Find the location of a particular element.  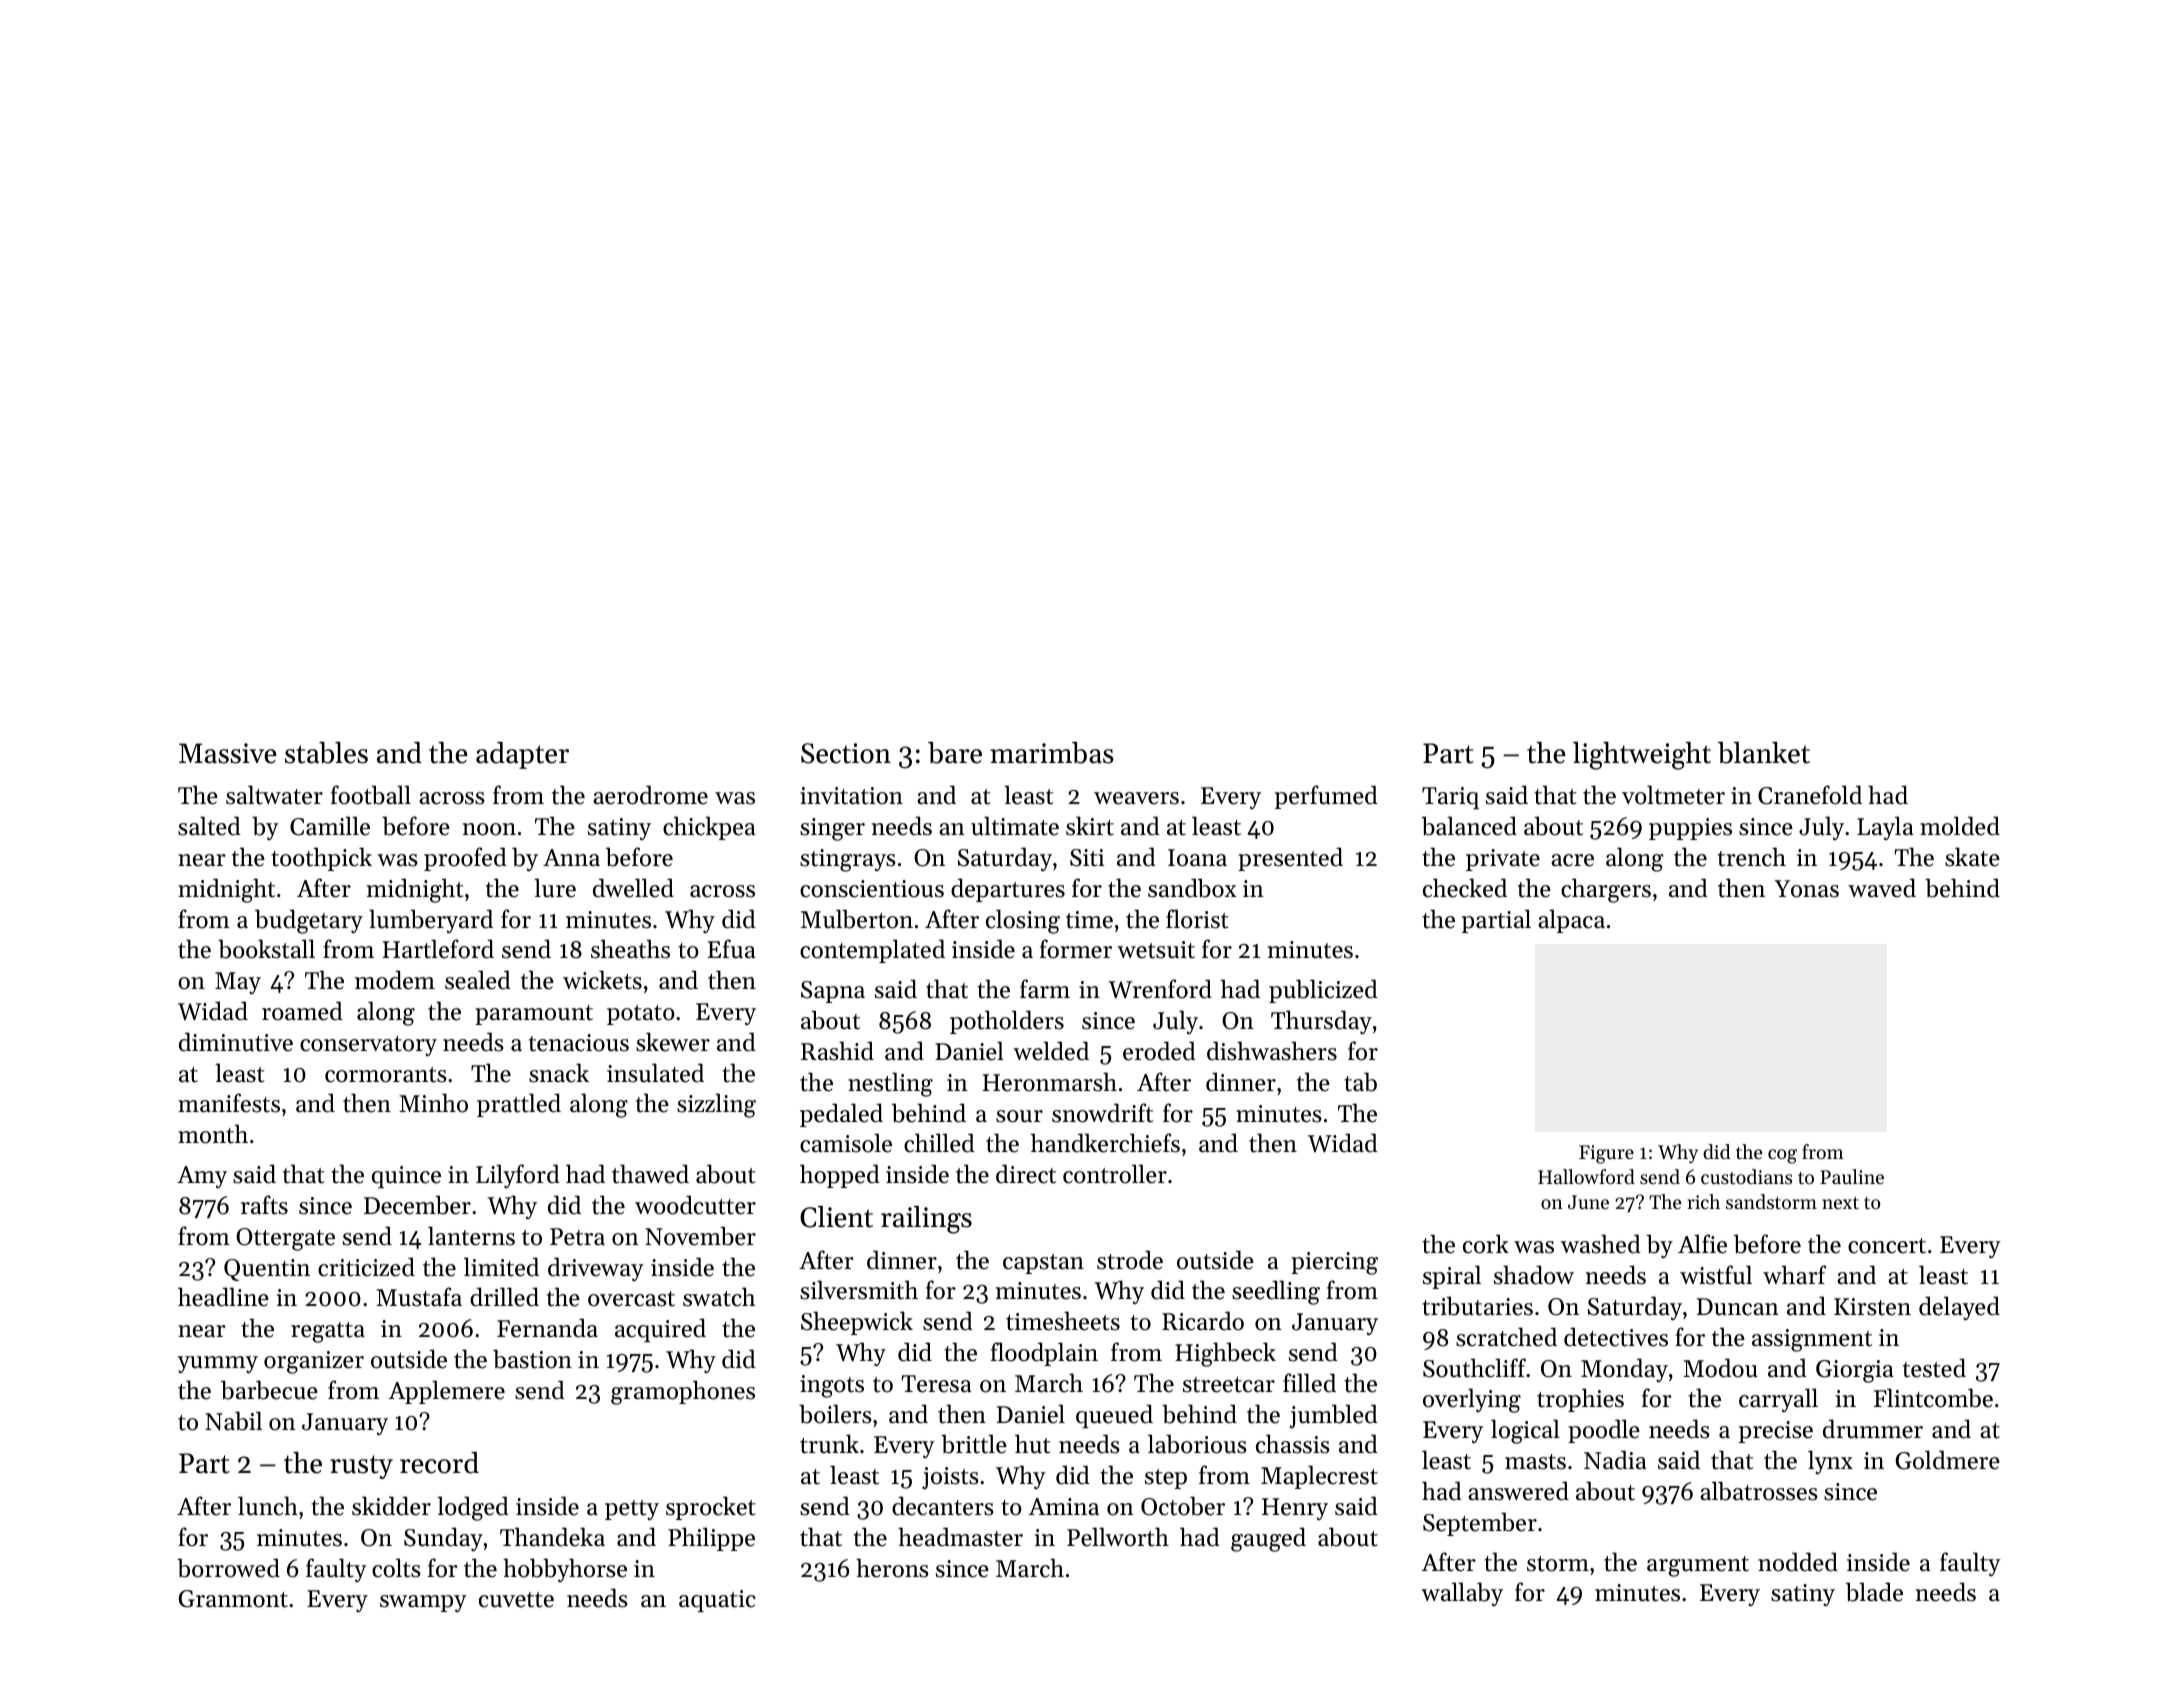

direct is located at coordinates (1026, 1174).
